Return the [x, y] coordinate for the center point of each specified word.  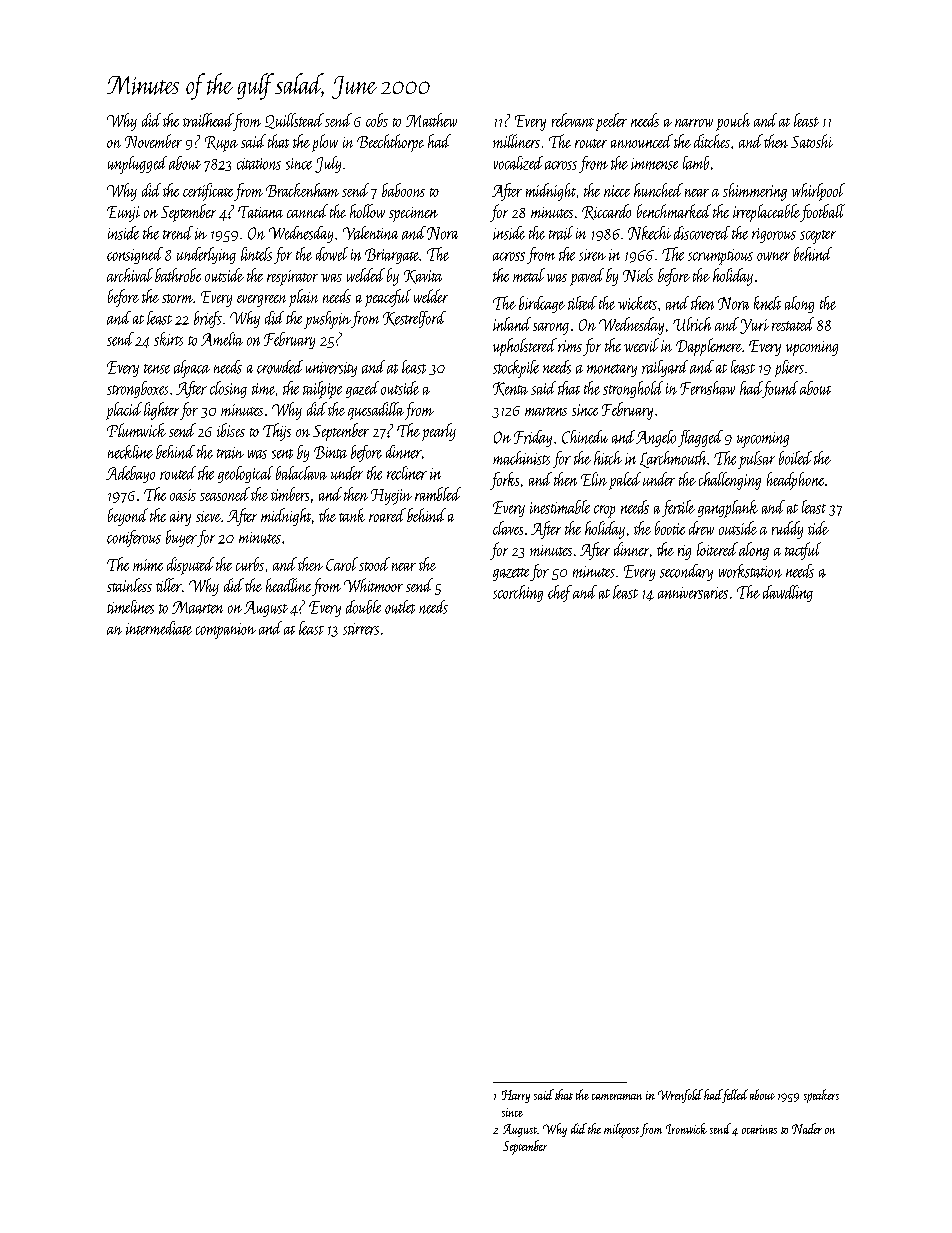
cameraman [617, 1097]
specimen [413, 214]
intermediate [159, 628]
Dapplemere [709, 347]
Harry [516, 1096]
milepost [621, 1130]
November [153, 141]
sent [282, 454]
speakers [821, 1096]
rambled [438, 494]
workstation [750, 571]
